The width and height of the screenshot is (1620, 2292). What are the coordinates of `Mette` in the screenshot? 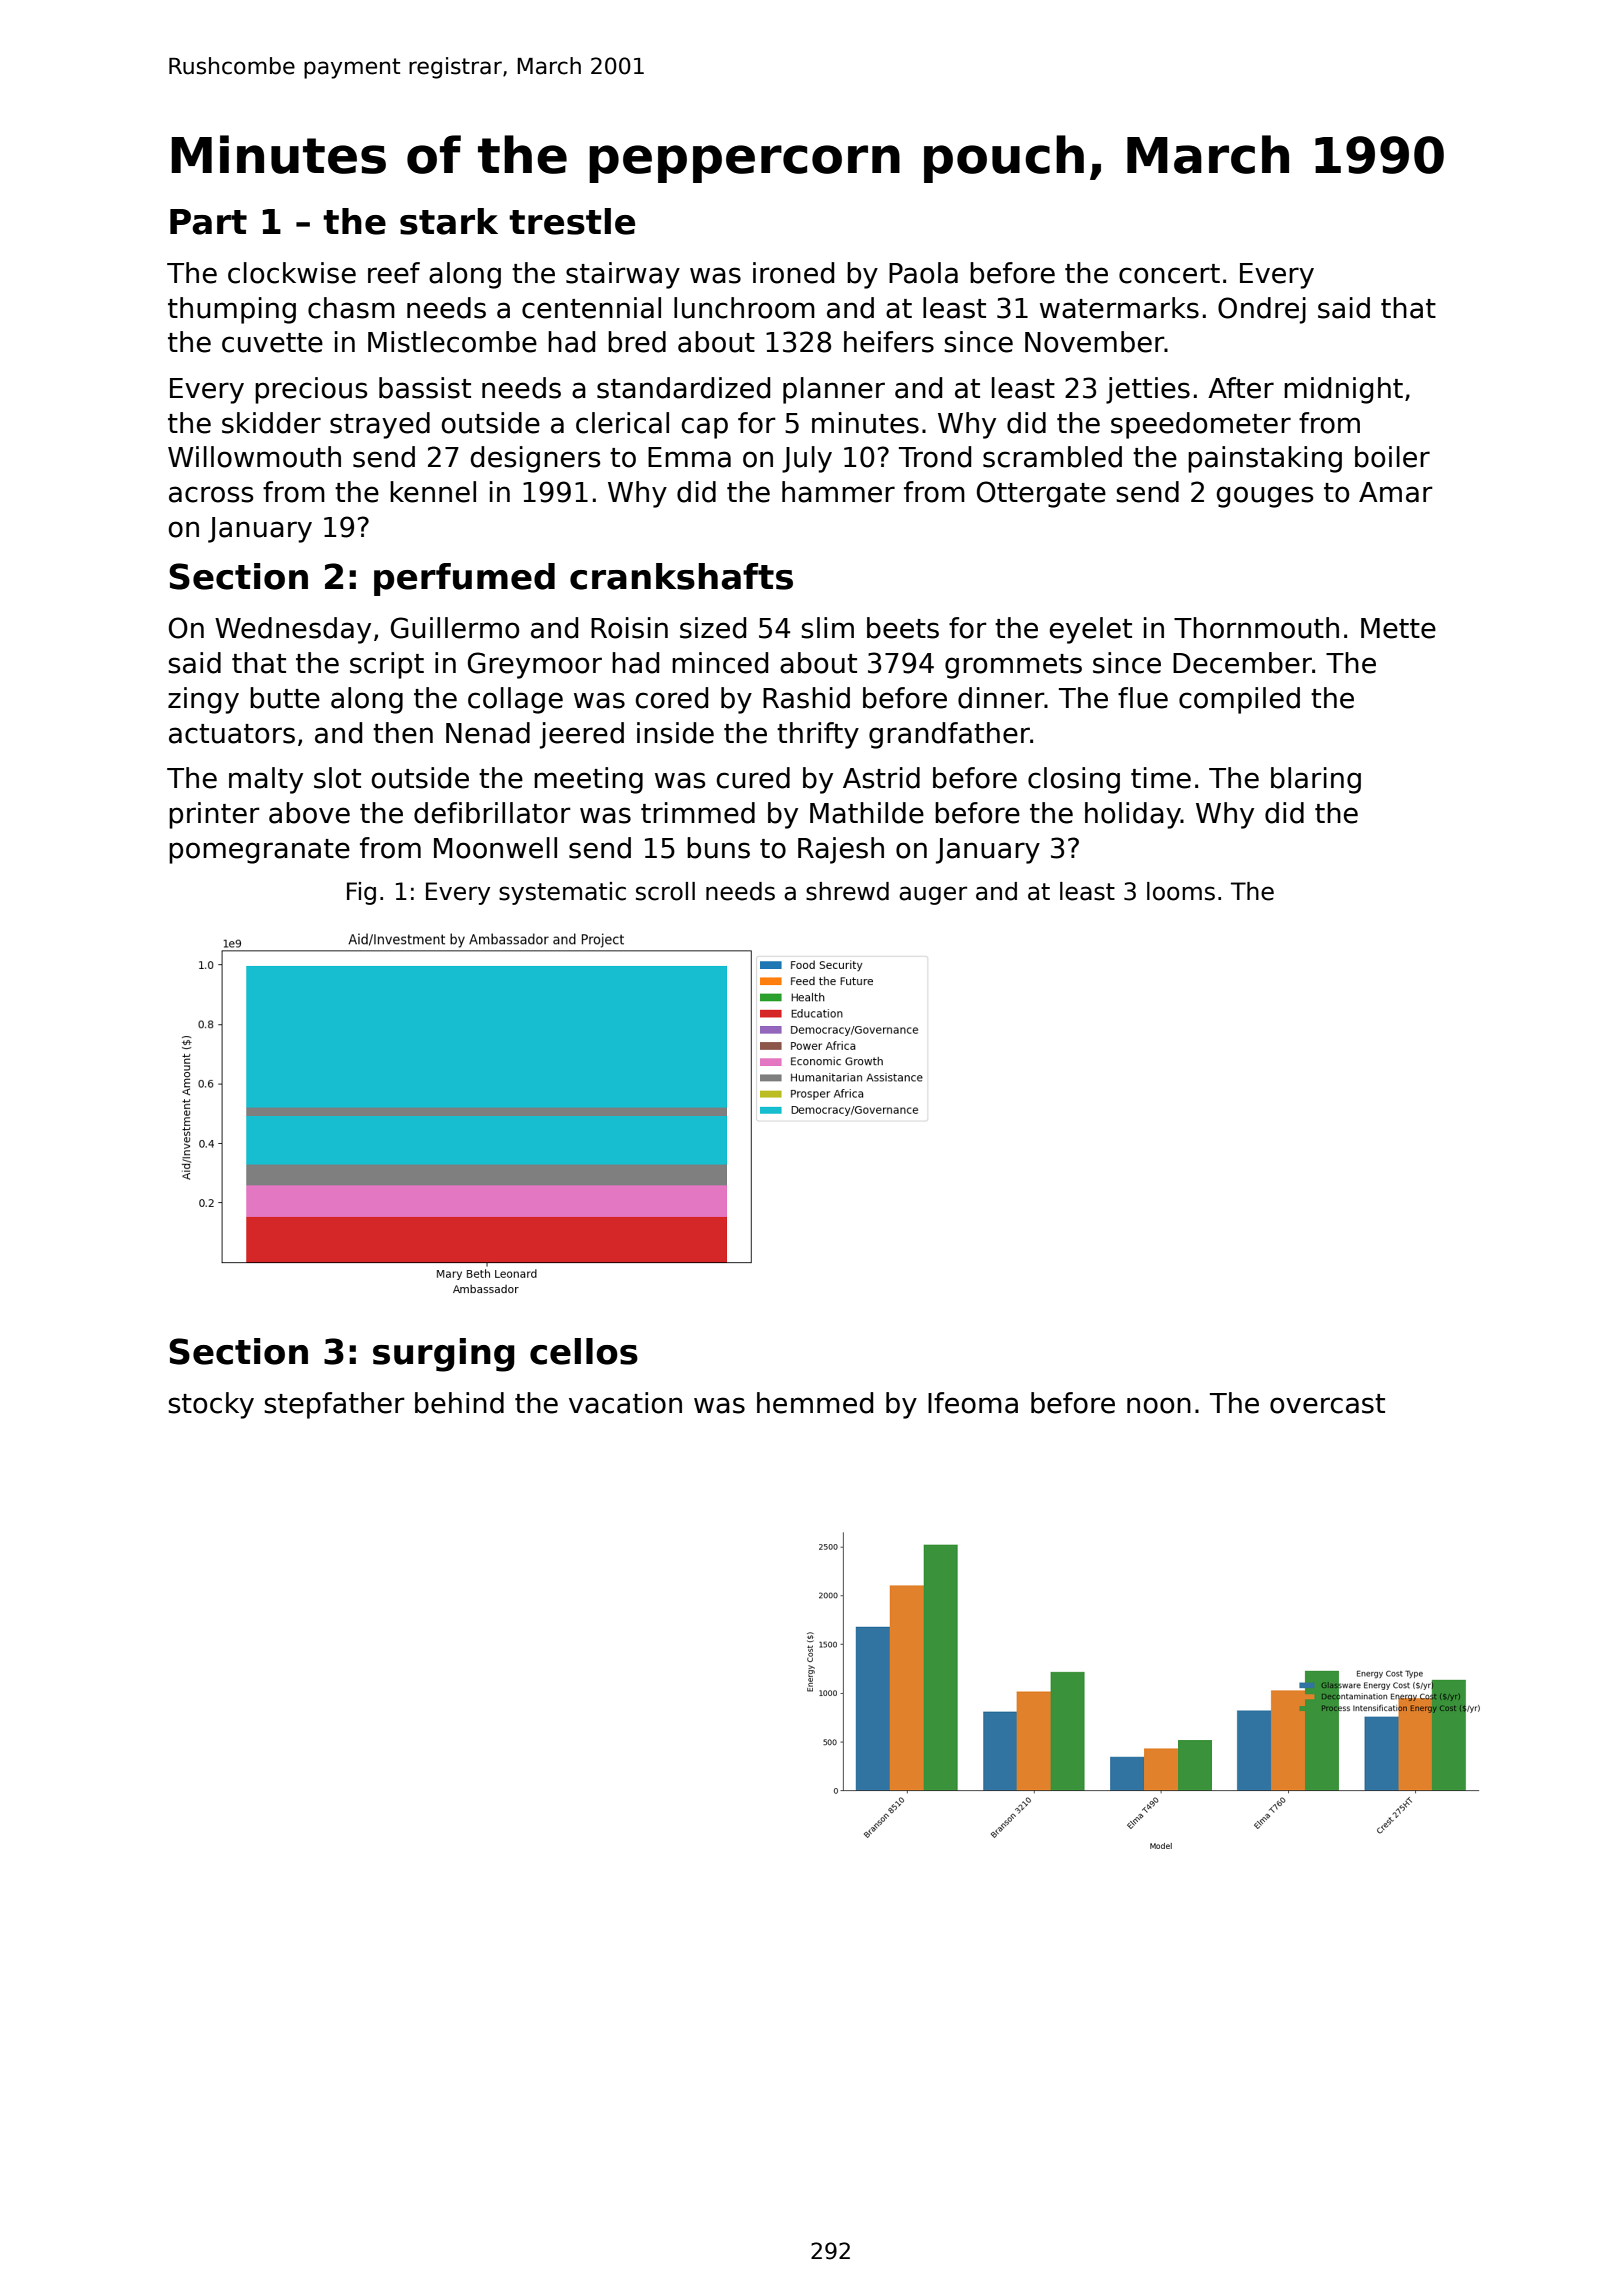 It's located at (1398, 628).
